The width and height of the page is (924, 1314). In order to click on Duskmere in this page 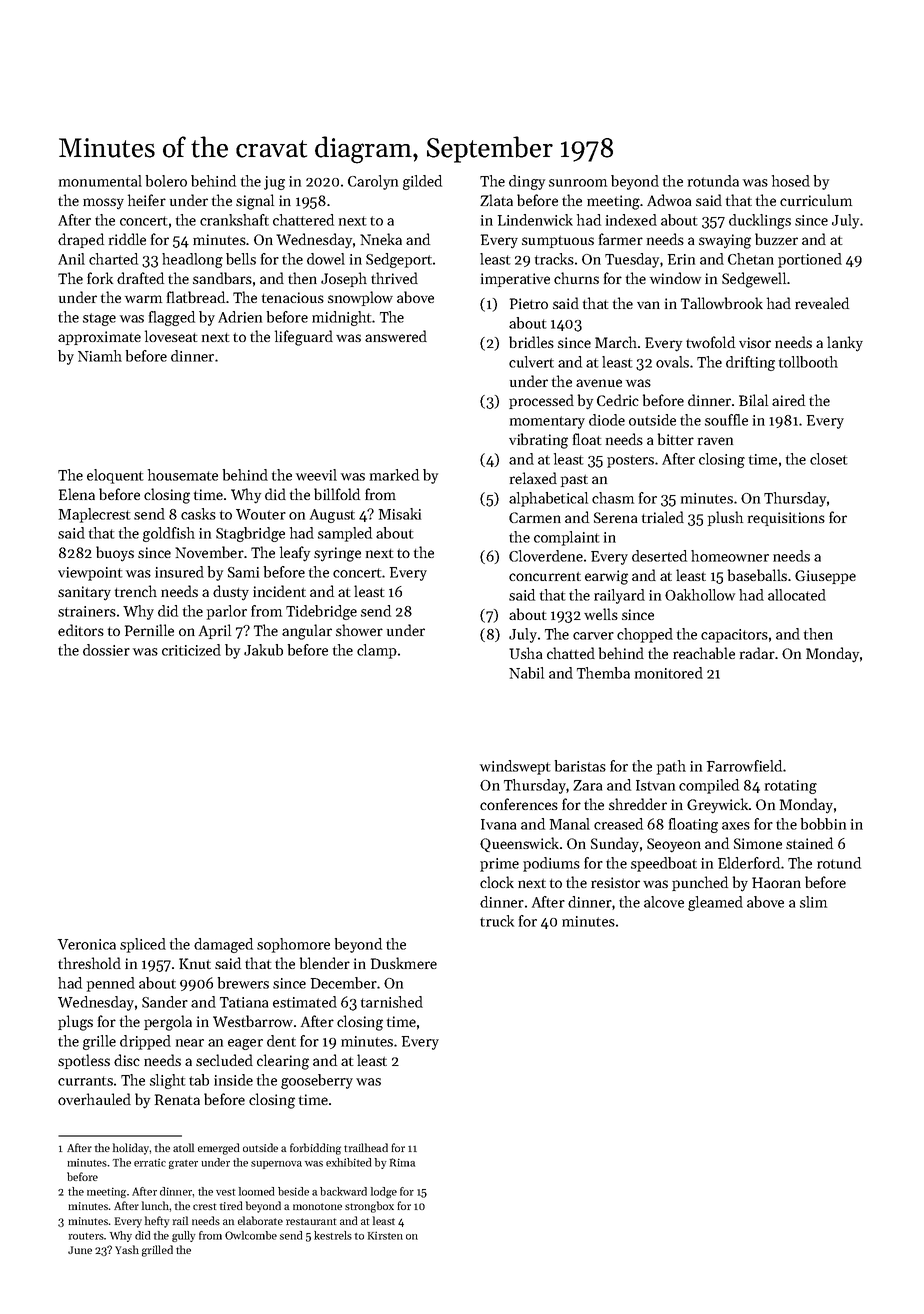, I will do `click(404, 963)`.
